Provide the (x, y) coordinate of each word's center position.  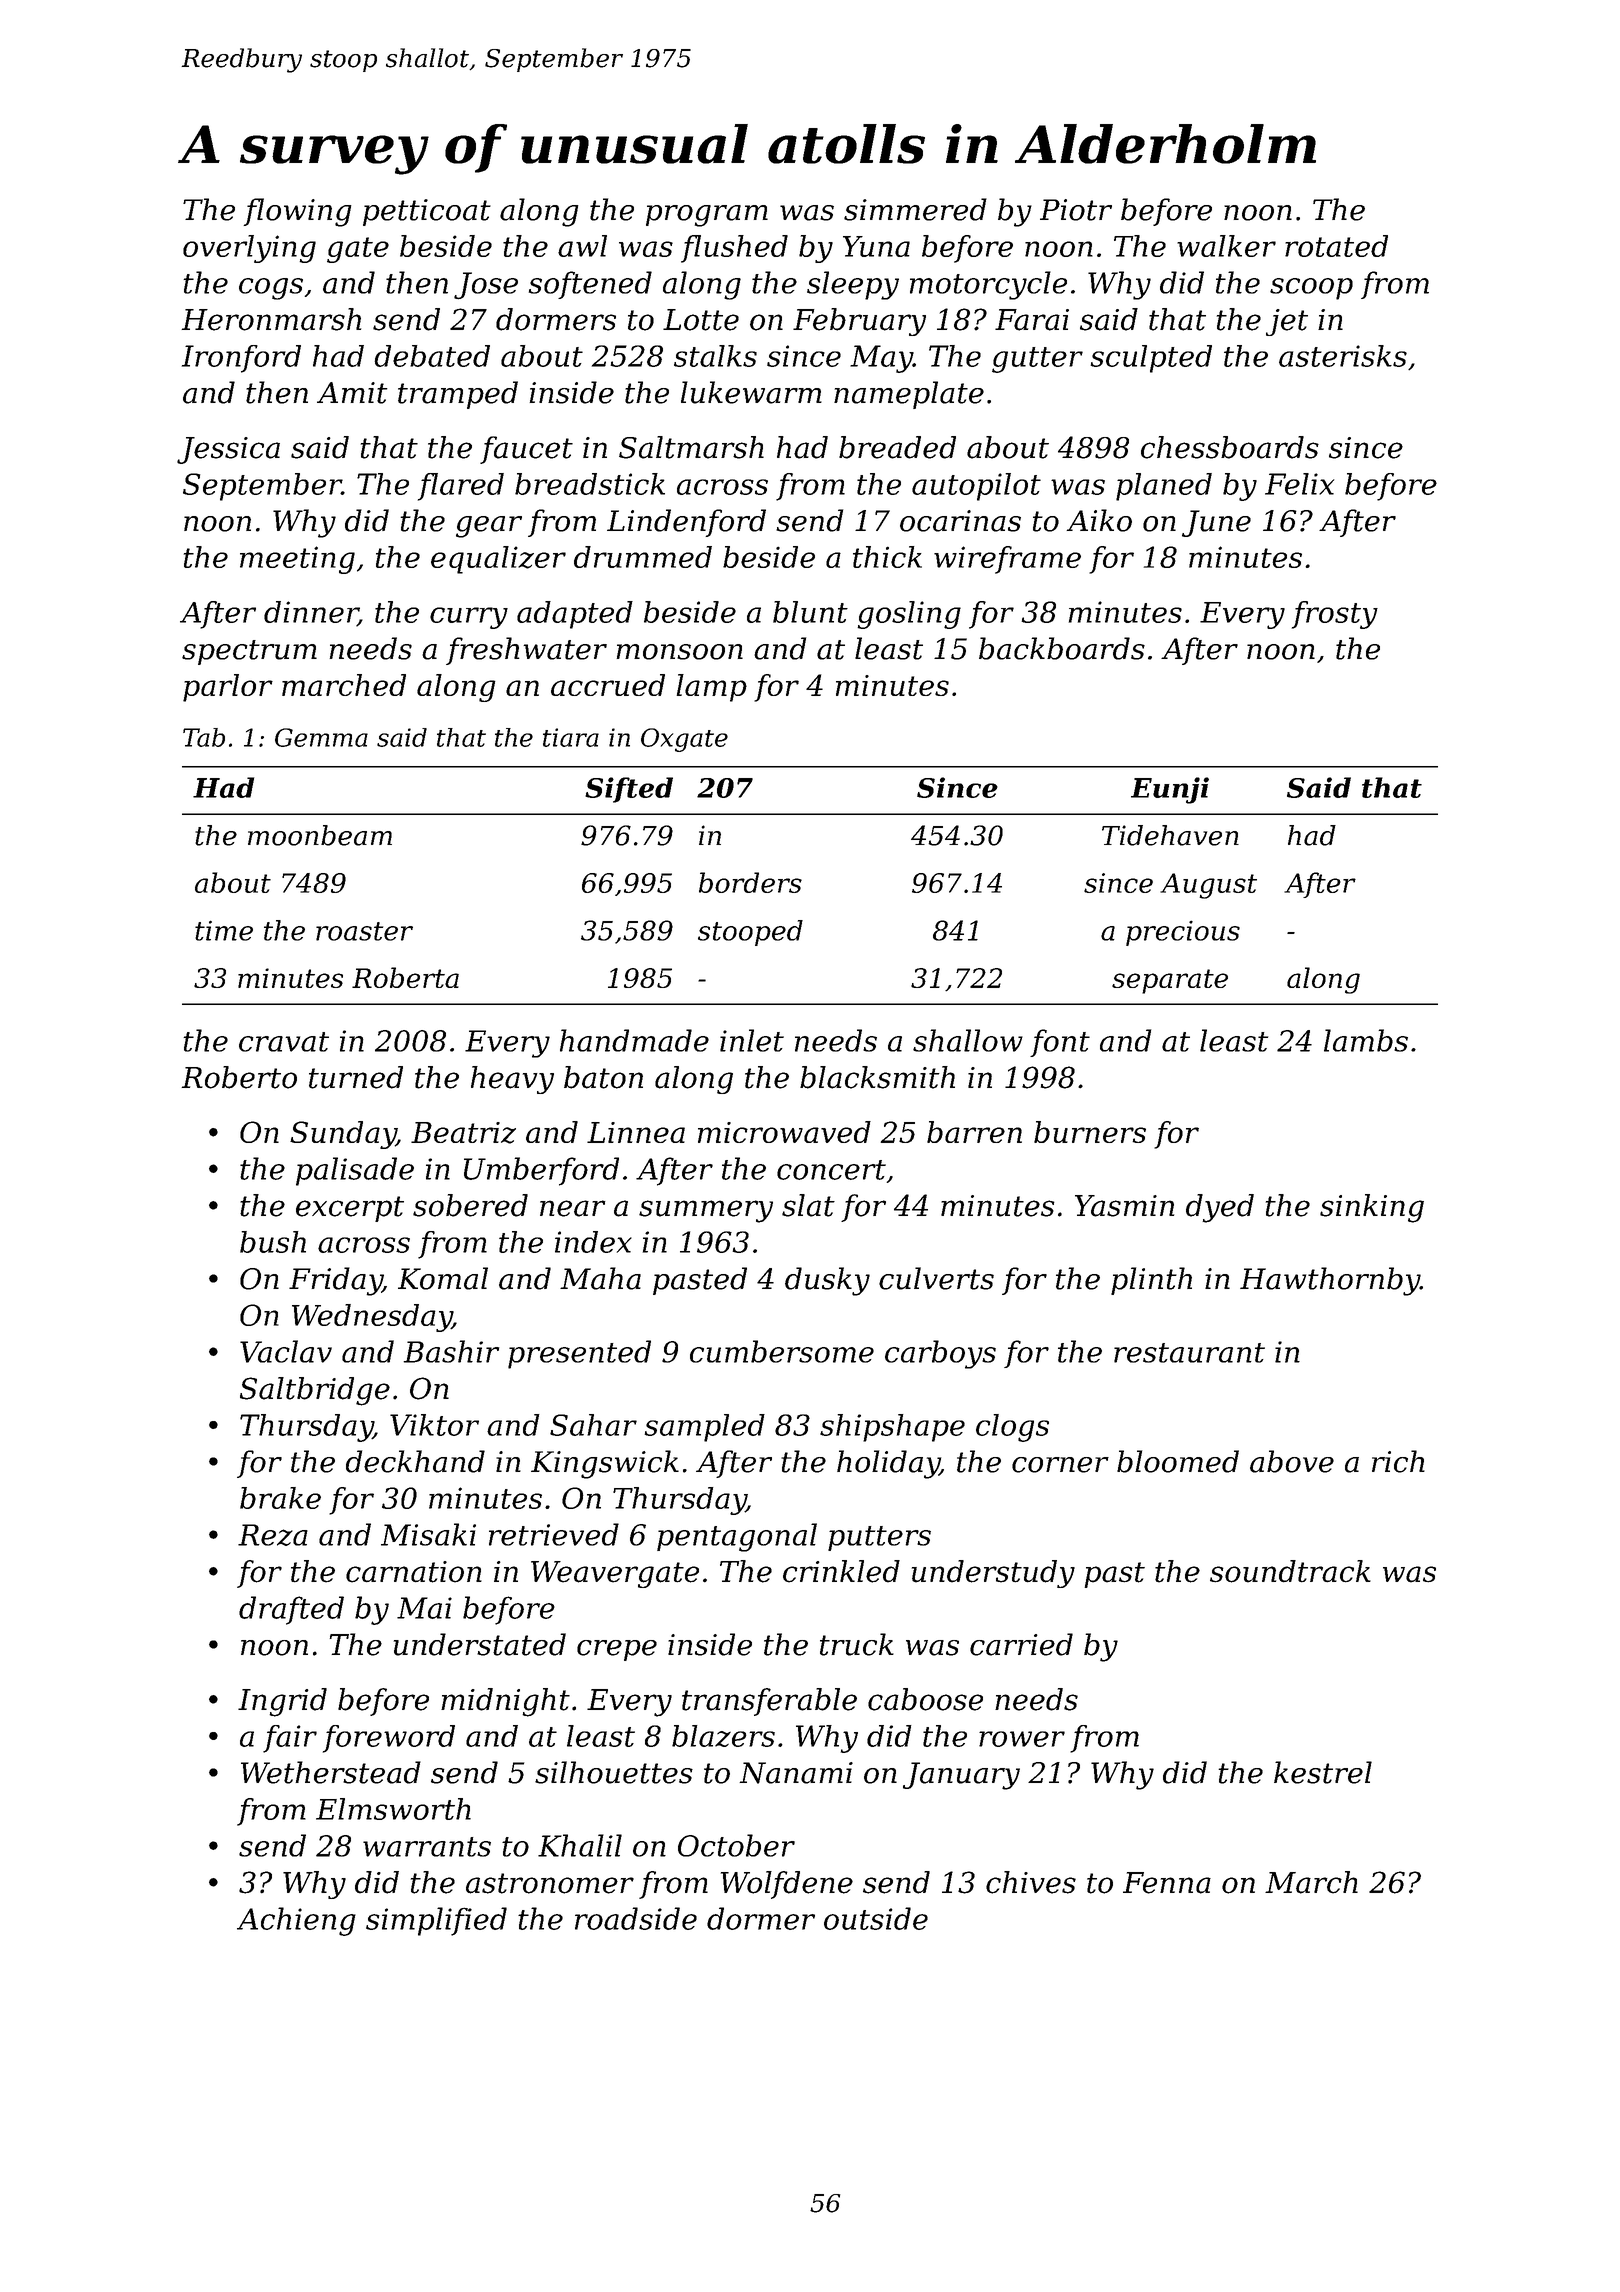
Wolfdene (787, 1885)
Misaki (428, 1534)
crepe (617, 1650)
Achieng (296, 1921)
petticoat (427, 212)
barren (974, 1132)
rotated (1336, 246)
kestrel (1323, 1772)
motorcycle (988, 285)
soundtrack (1290, 1571)
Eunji (1170, 790)
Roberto (239, 1077)
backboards (1062, 648)
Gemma (321, 737)
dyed (1220, 1208)
